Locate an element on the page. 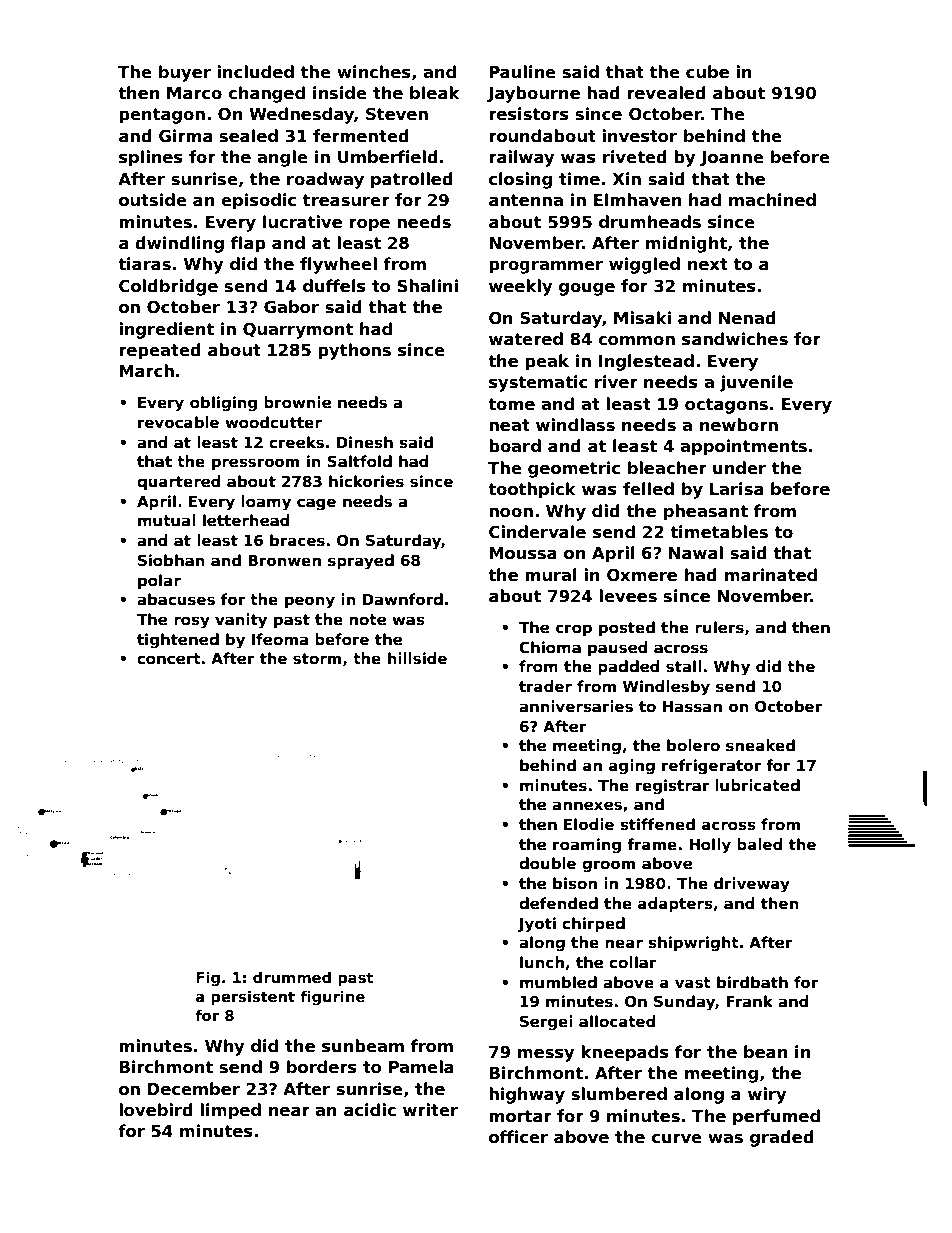  officer is located at coordinates (518, 1137).
